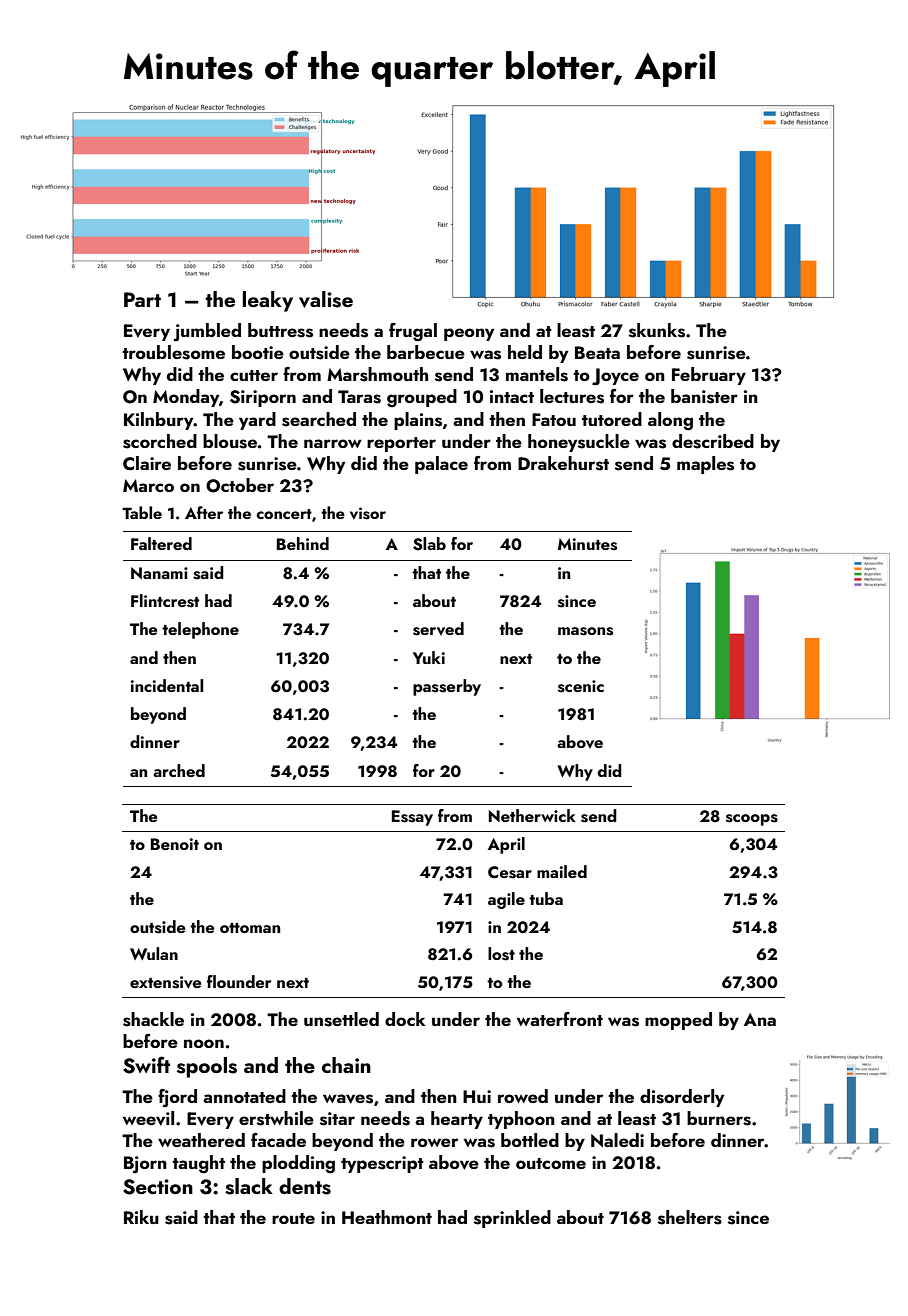 This screenshot has width=908, height=1316. I want to click on leaky, so click(268, 301).
